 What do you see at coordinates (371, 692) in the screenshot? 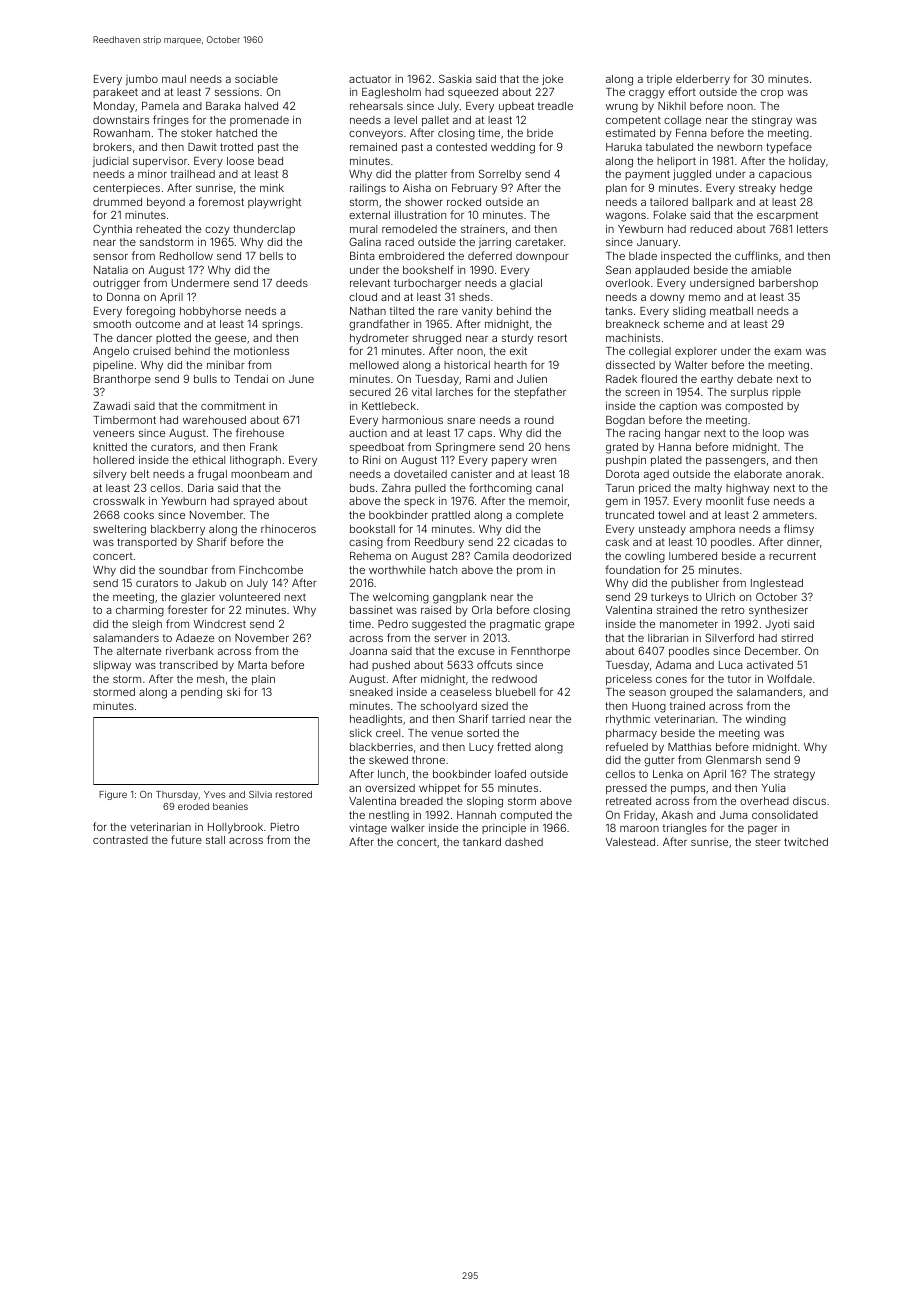
I see `sneaked` at bounding box center [371, 692].
